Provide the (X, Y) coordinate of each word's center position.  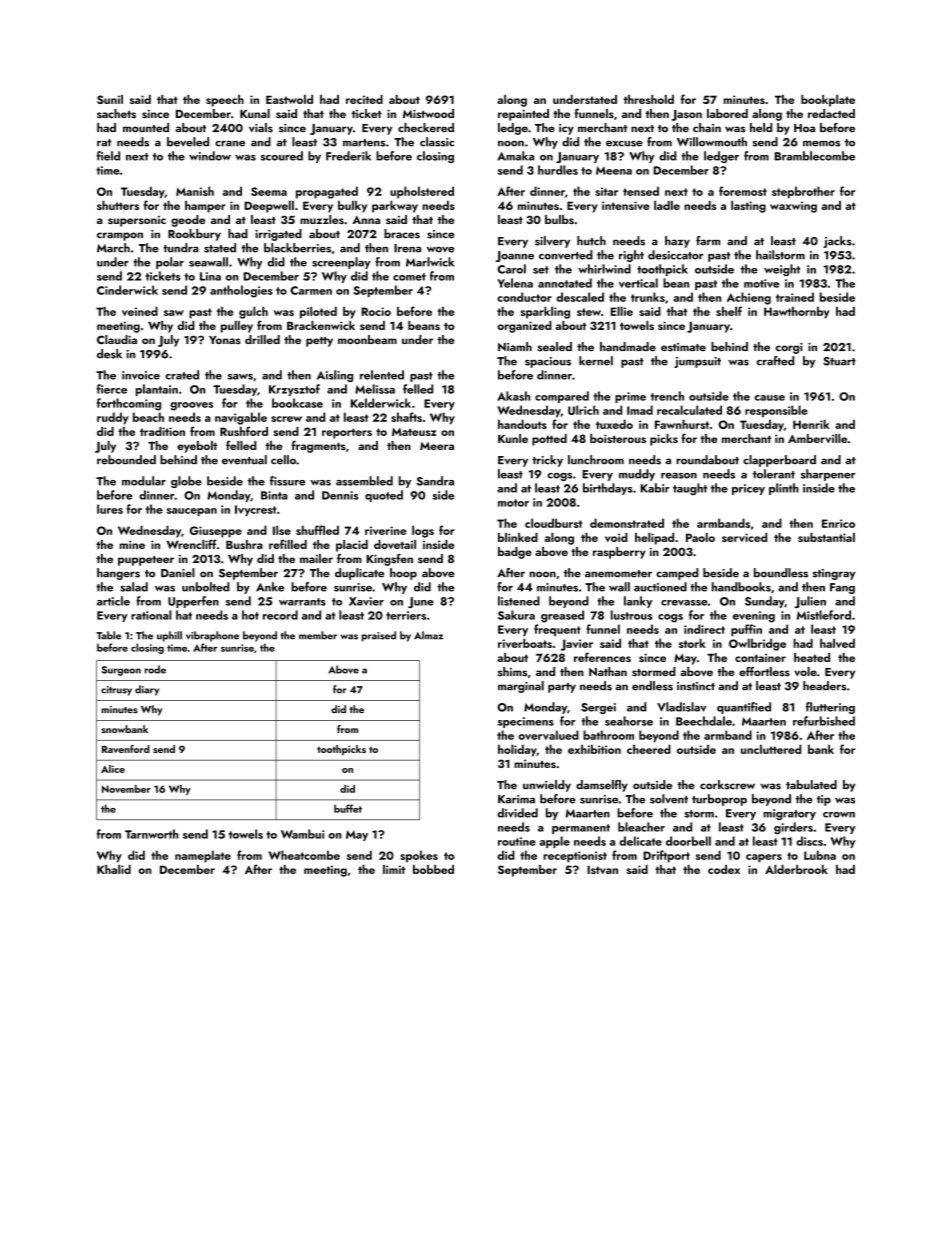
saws (240, 377)
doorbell (688, 841)
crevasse (684, 603)
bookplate (828, 101)
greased (562, 616)
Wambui (302, 834)
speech (225, 101)
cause (770, 398)
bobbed (433, 869)
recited (364, 99)
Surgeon (121, 671)
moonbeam (367, 339)
